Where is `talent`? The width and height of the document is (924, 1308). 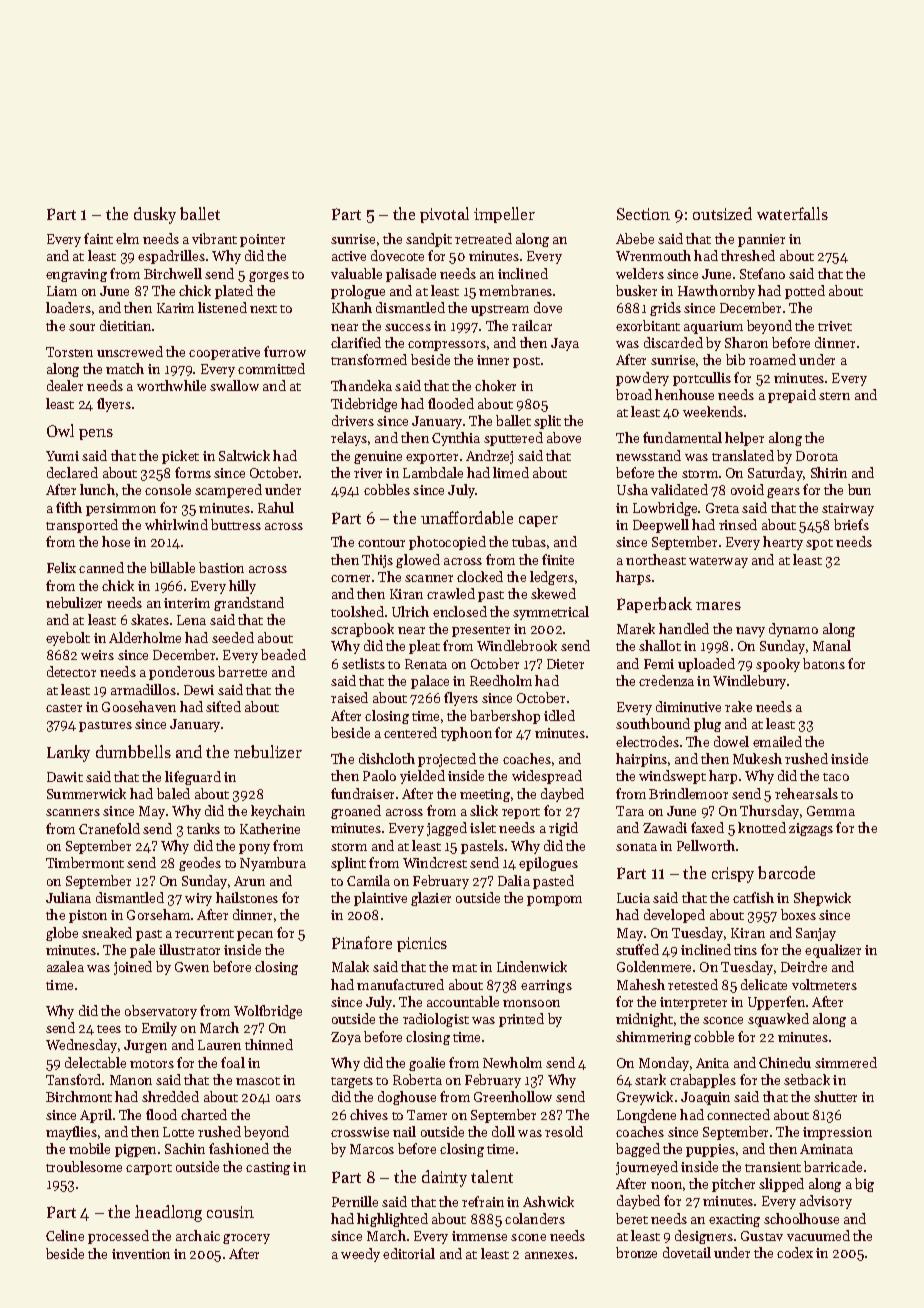 talent is located at coordinates (492, 1176).
